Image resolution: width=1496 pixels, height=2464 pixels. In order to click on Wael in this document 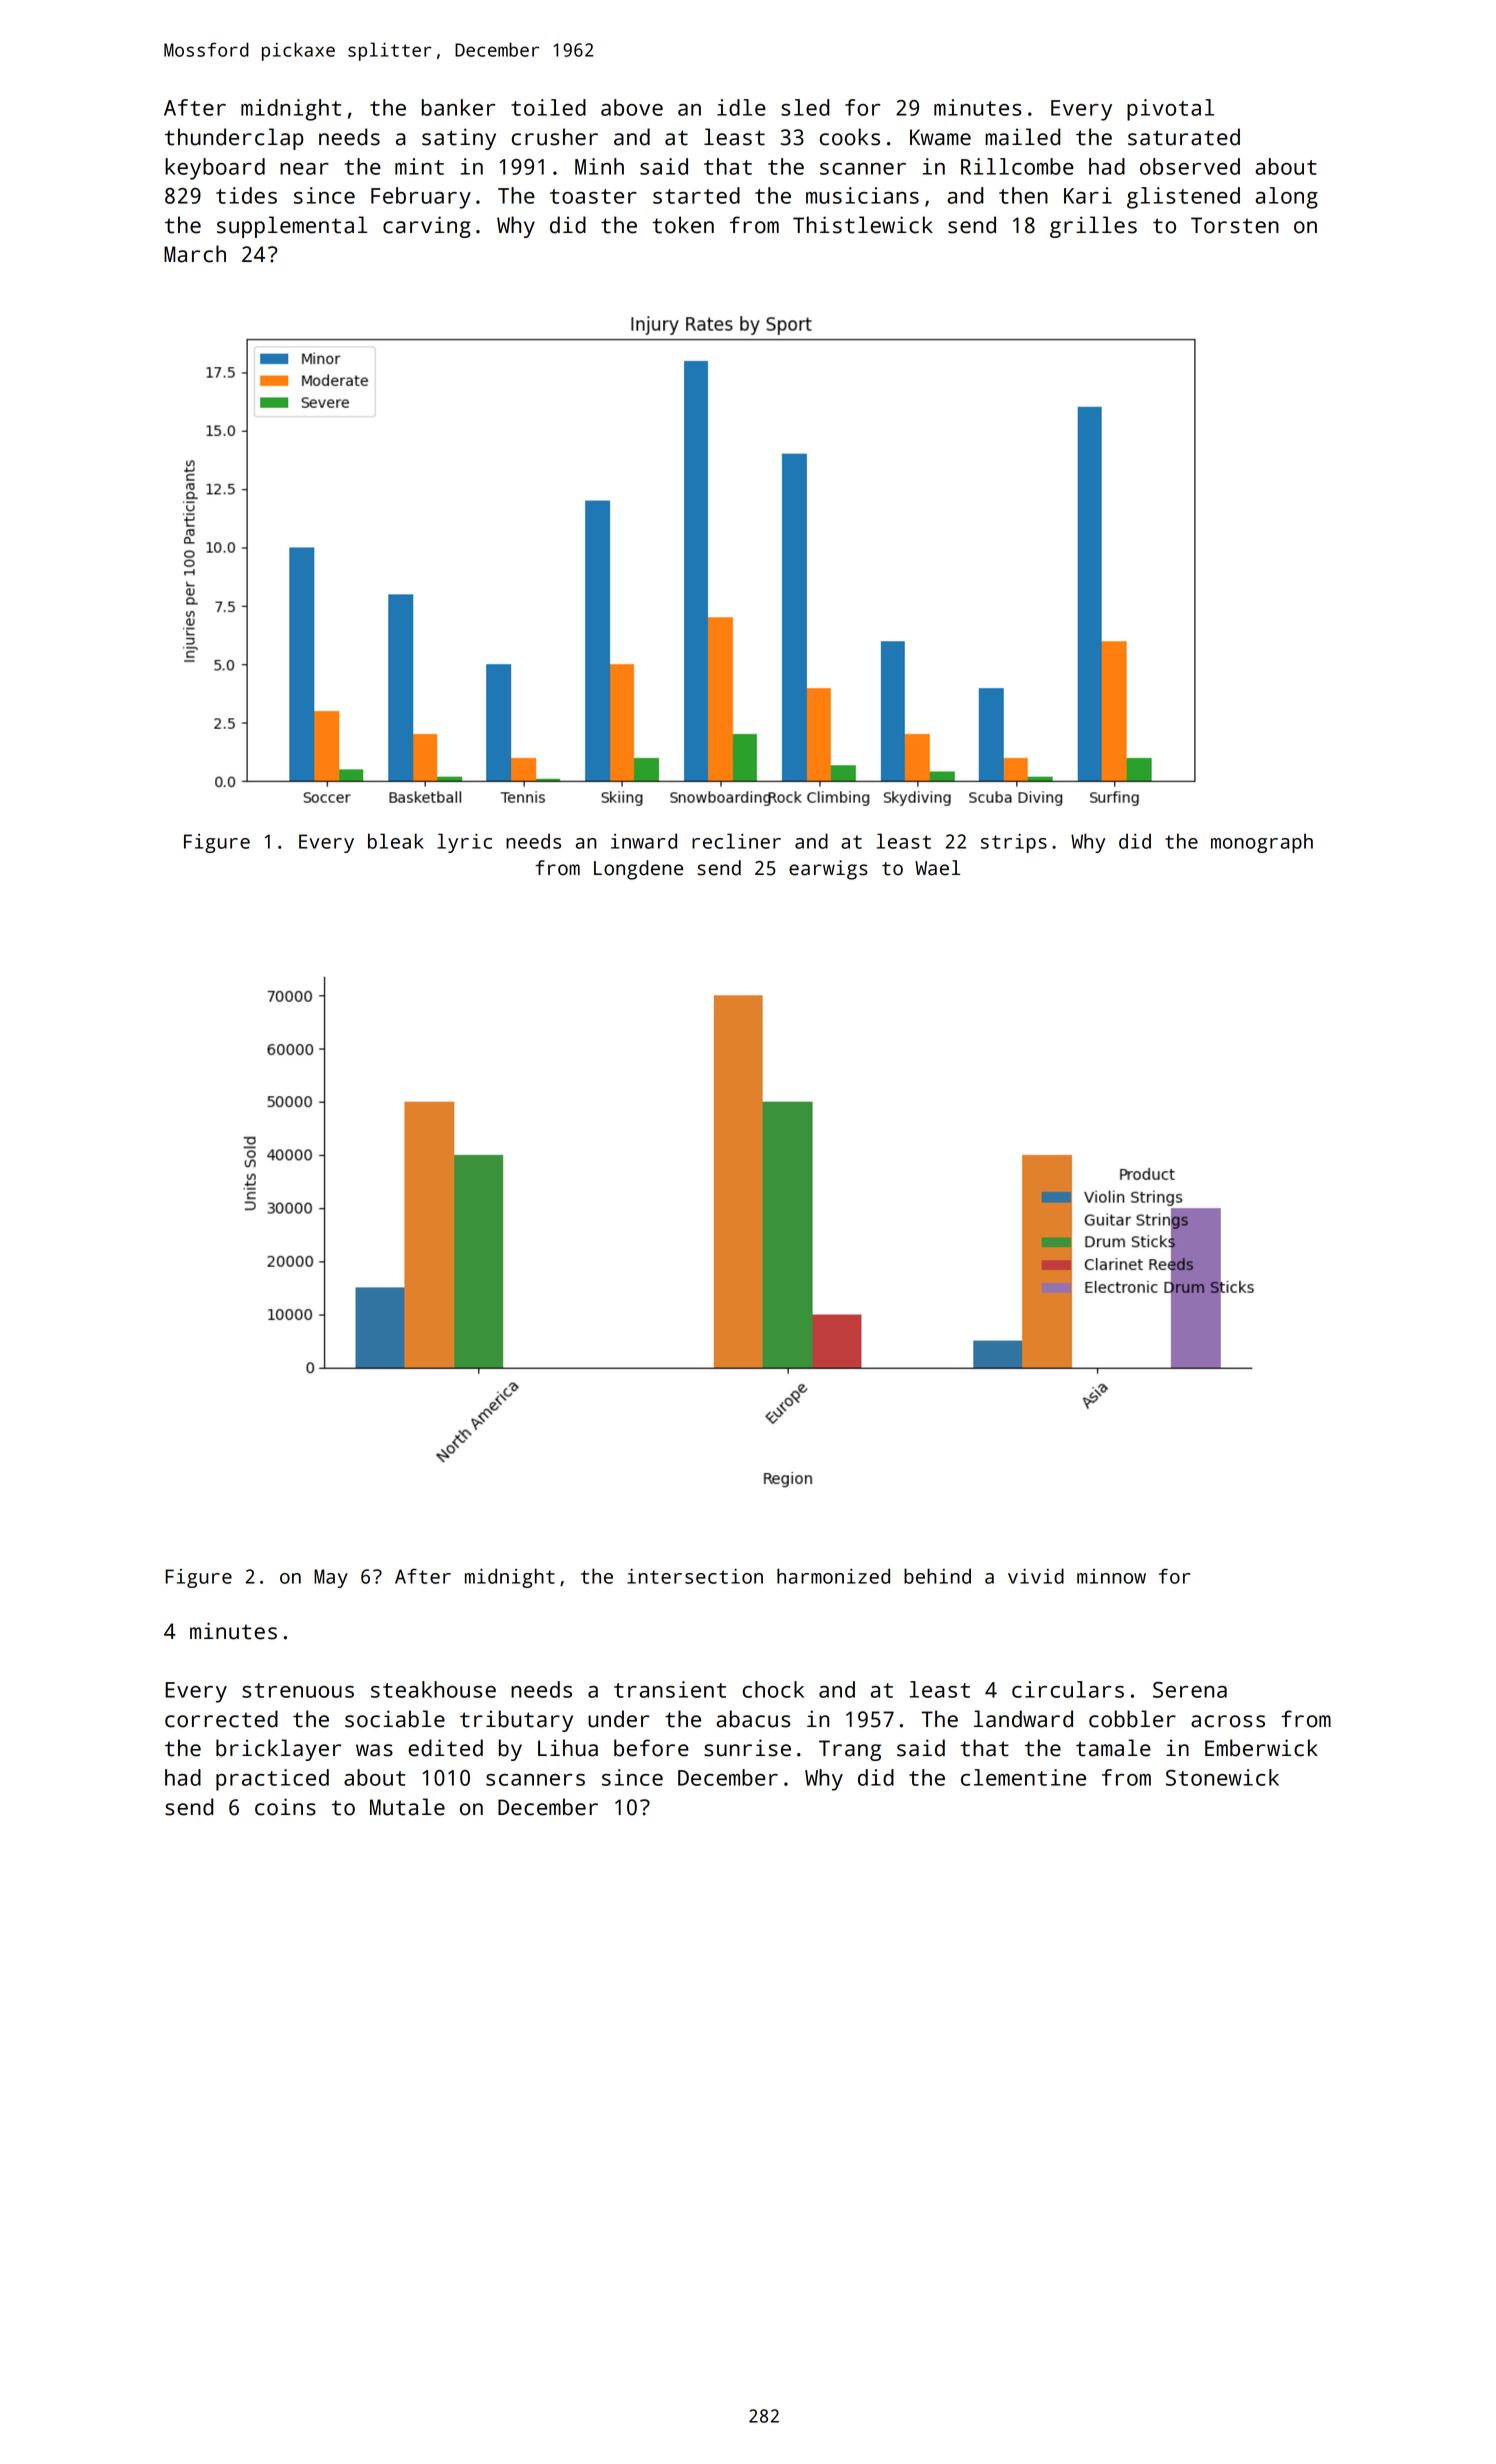, I will do `click(937, 868)`.
